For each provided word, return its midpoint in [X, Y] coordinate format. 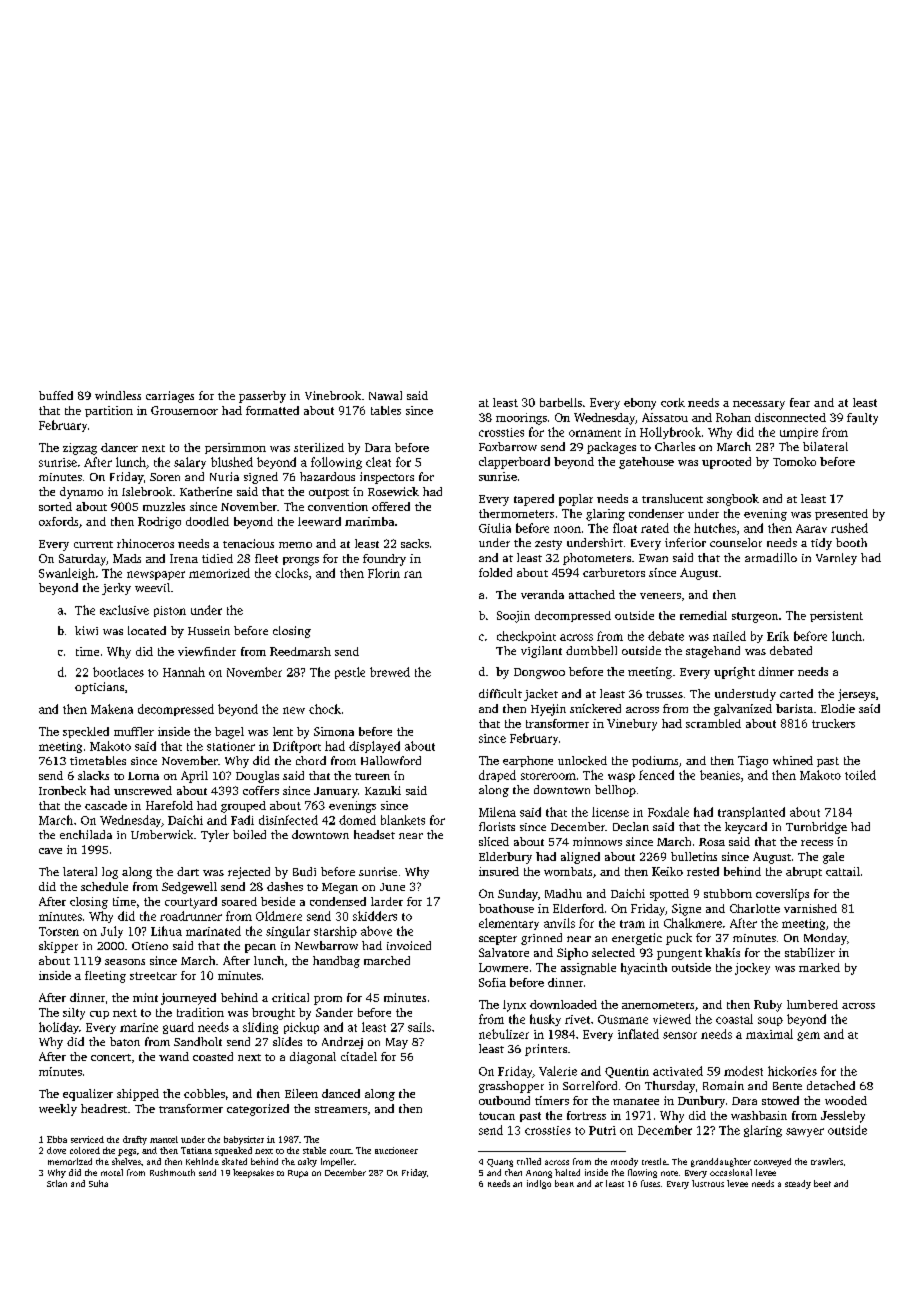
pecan [260, 948]
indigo [539, 1184]
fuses [650, 1183]
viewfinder [207, 651]
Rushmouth [172, 1172]
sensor [680, 1035]
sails [419, 1027]
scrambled [713, 723]
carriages [170, 397]
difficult [500, 693]
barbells [561, 402]
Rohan [733, 417]
